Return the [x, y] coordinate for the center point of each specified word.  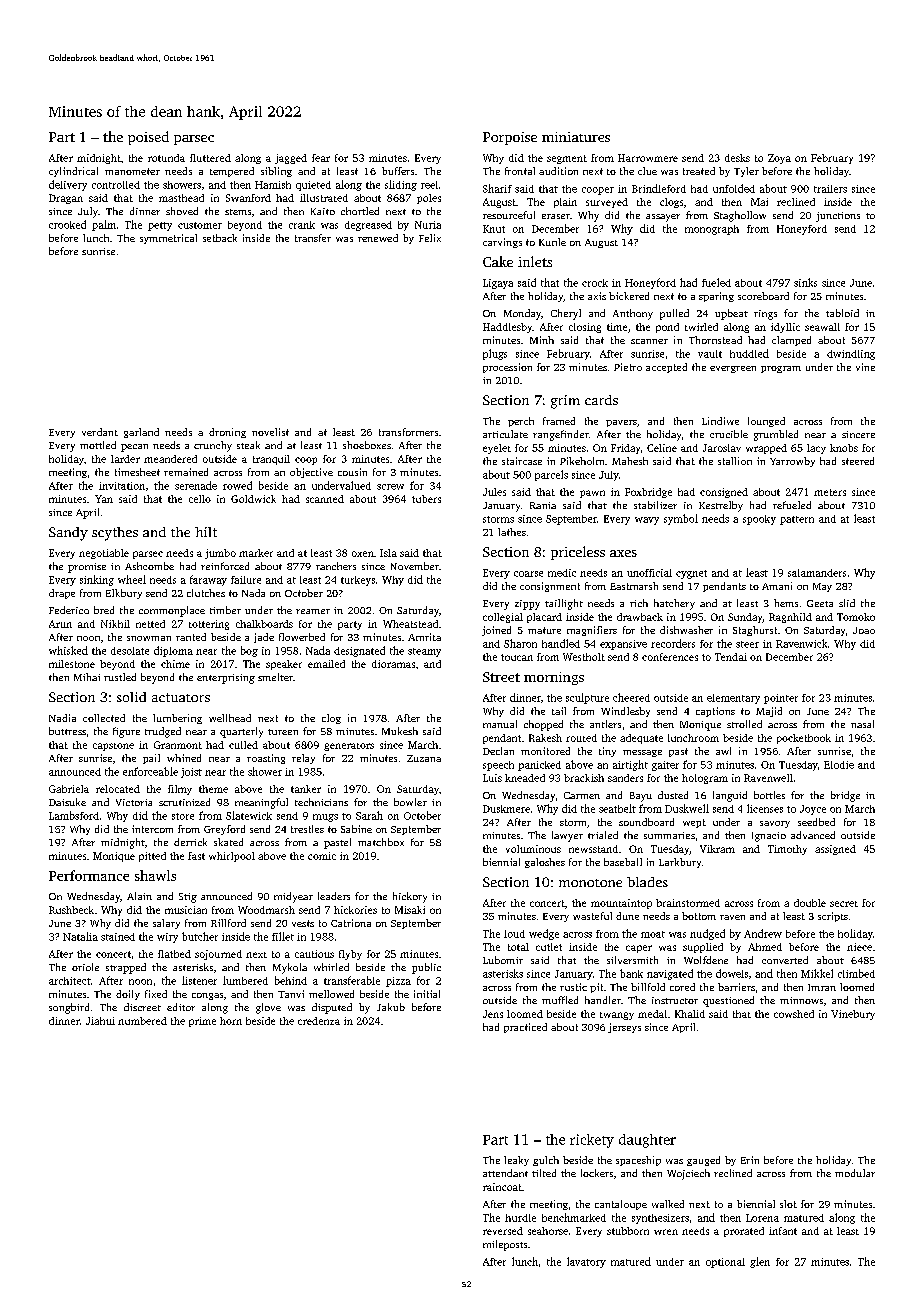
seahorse [548, 1231]
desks [737, 158]
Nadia [62, 718]
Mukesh [400, 731]
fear [321, 158]
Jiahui [100, 1021]
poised [148, 138]
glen [760, 1262]
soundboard [646, 822]
